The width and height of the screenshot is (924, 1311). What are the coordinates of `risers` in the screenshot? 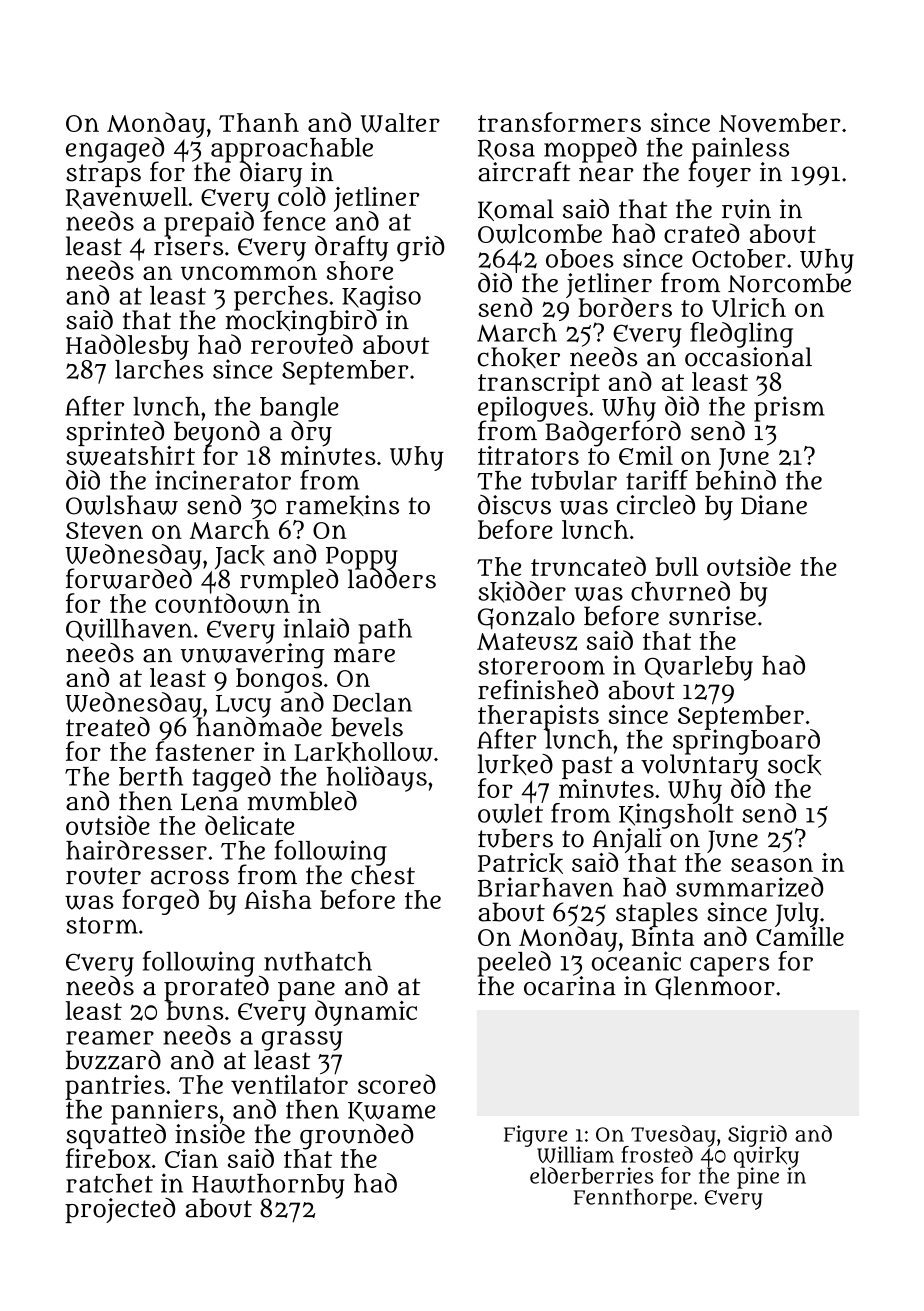 It's located at (188, 246).
